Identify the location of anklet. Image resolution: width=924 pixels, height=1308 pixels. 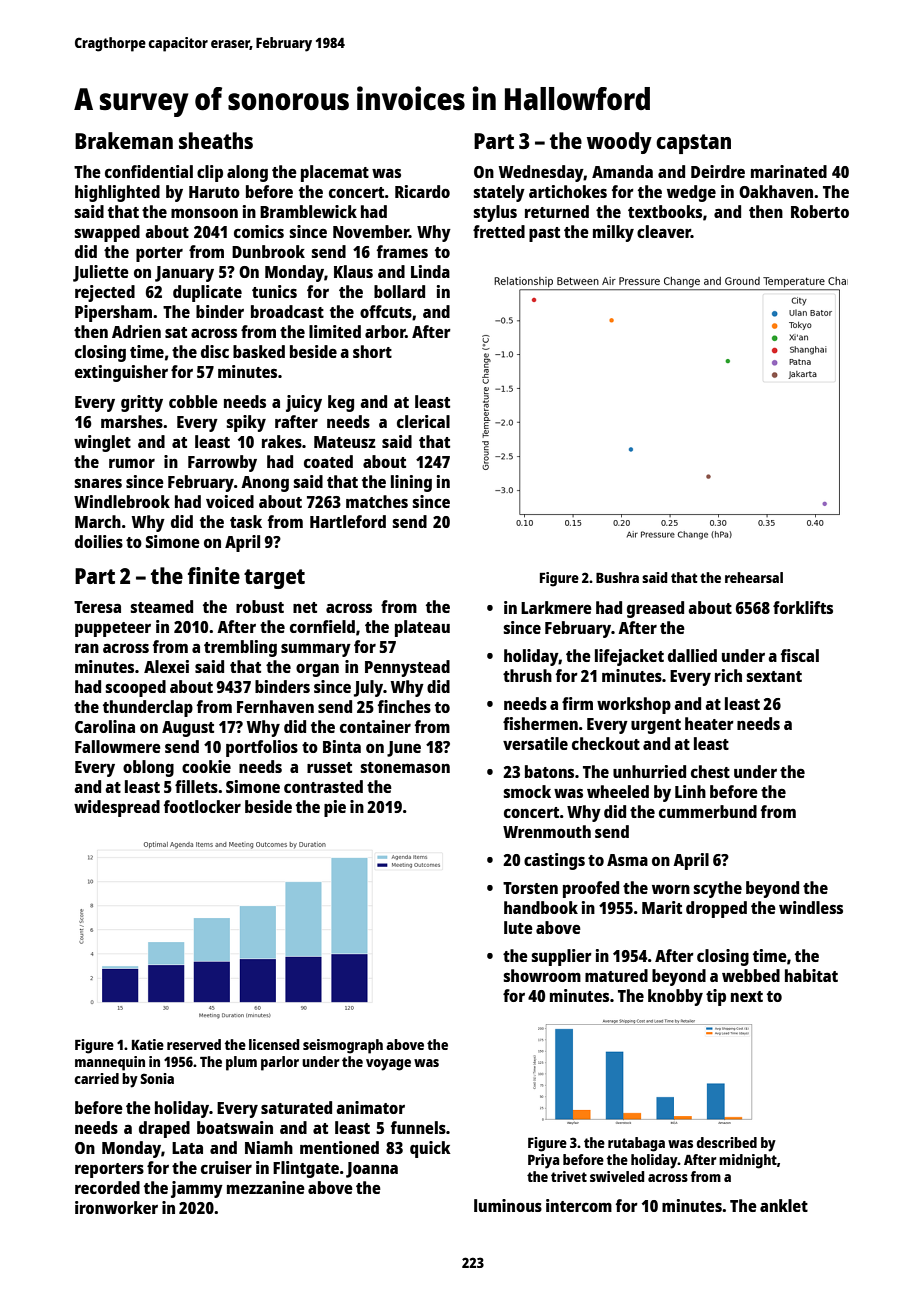
(784, 1205).
